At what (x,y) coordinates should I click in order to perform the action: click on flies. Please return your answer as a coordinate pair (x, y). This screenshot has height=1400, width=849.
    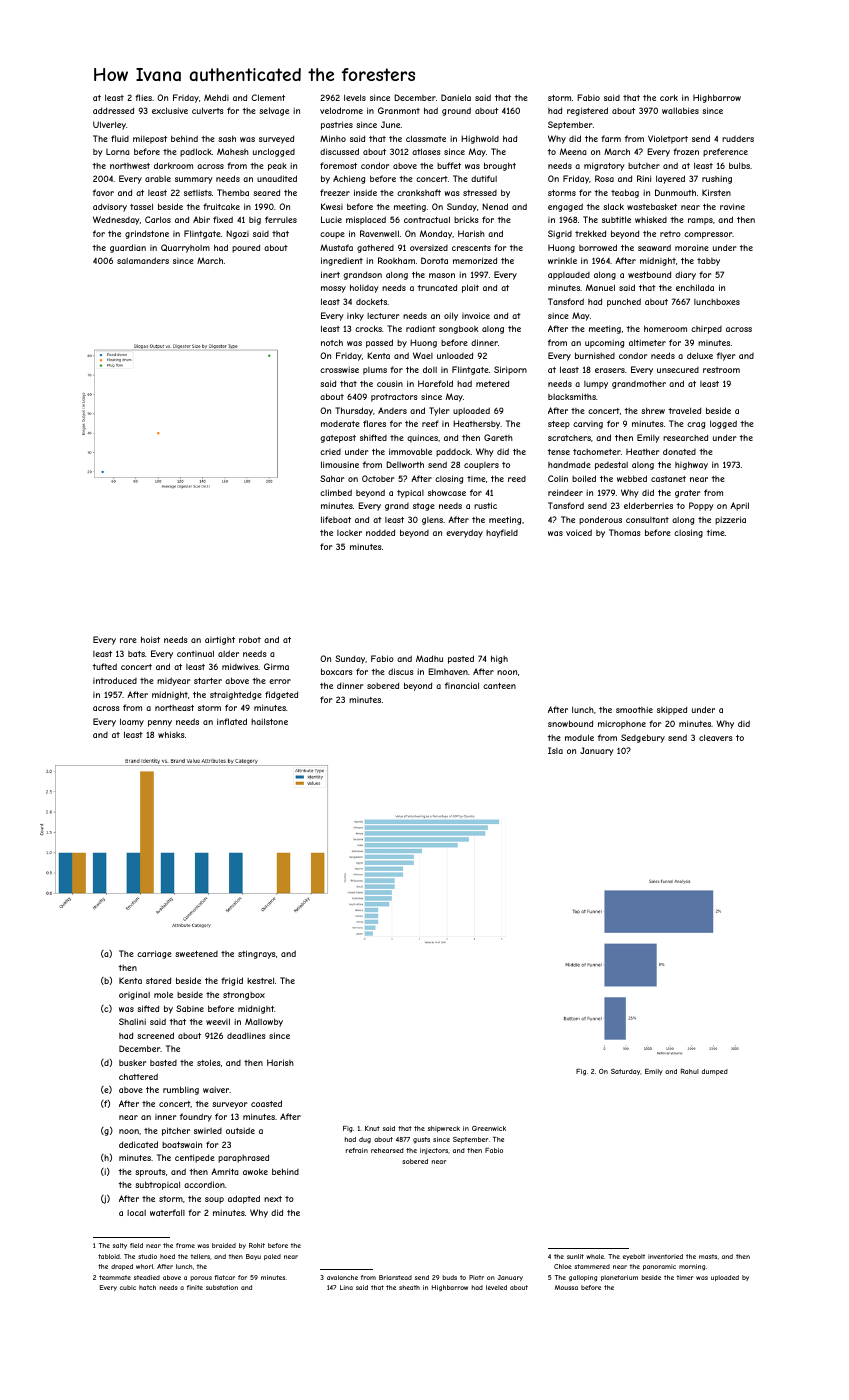
    Looking at the image, I should click on (143, 97).
